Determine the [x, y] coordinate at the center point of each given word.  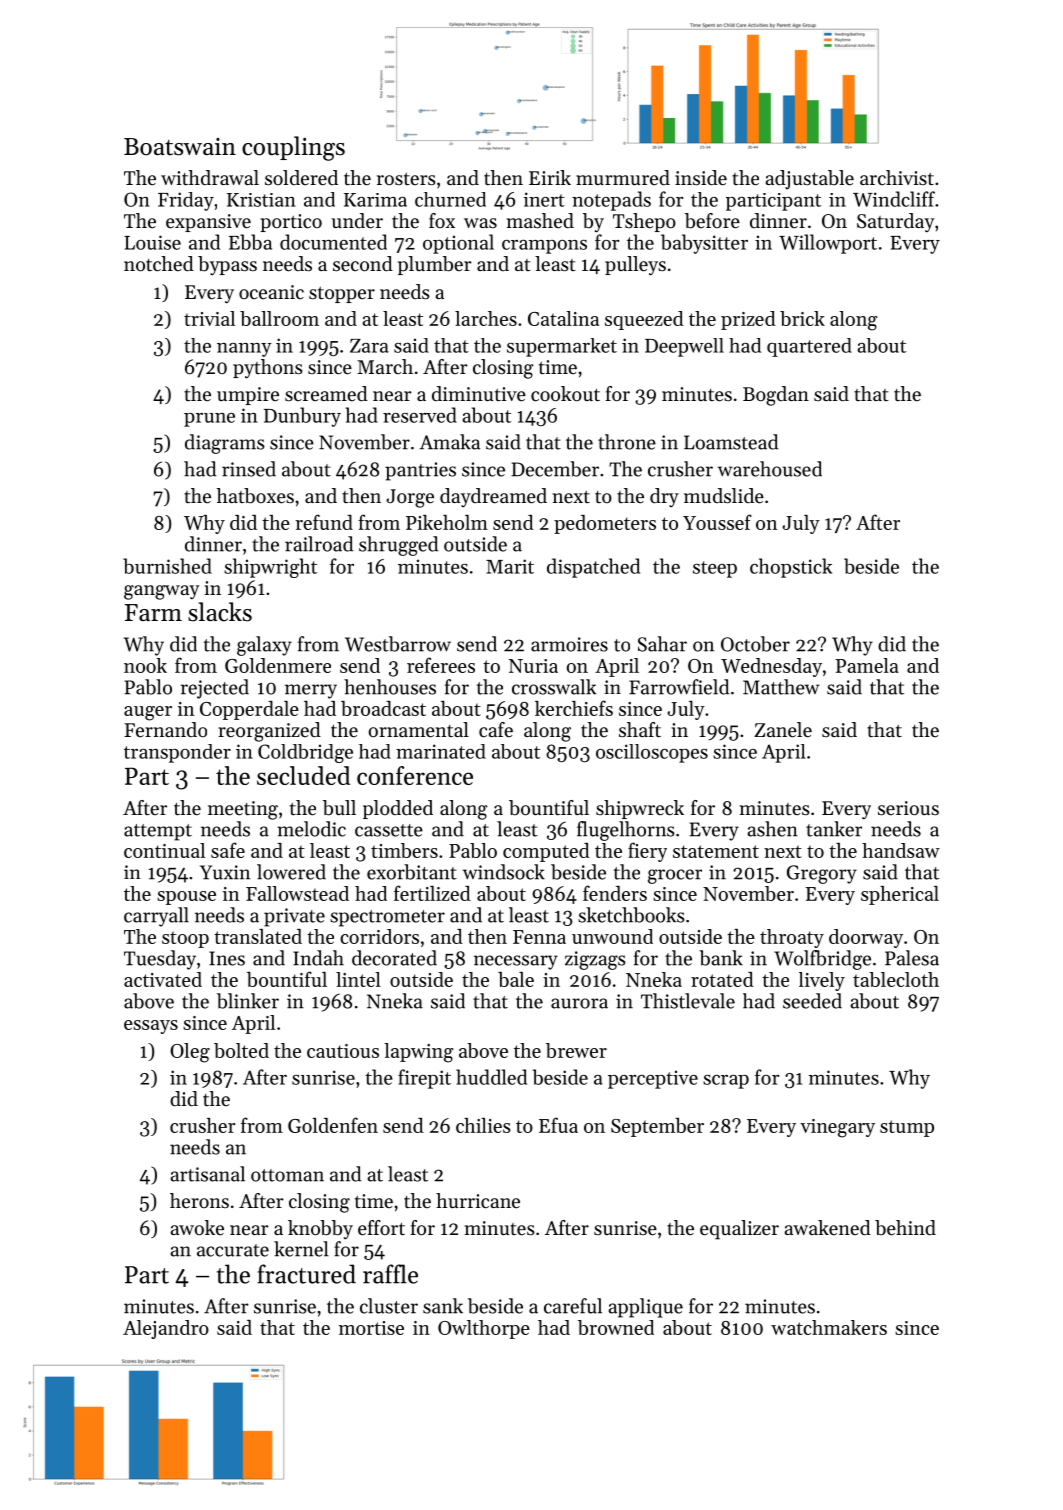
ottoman [287, 1175]
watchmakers [829, 1327]
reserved [420, 415]
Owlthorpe [484, 1329]
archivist [897, 177]
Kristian [261, 200]
